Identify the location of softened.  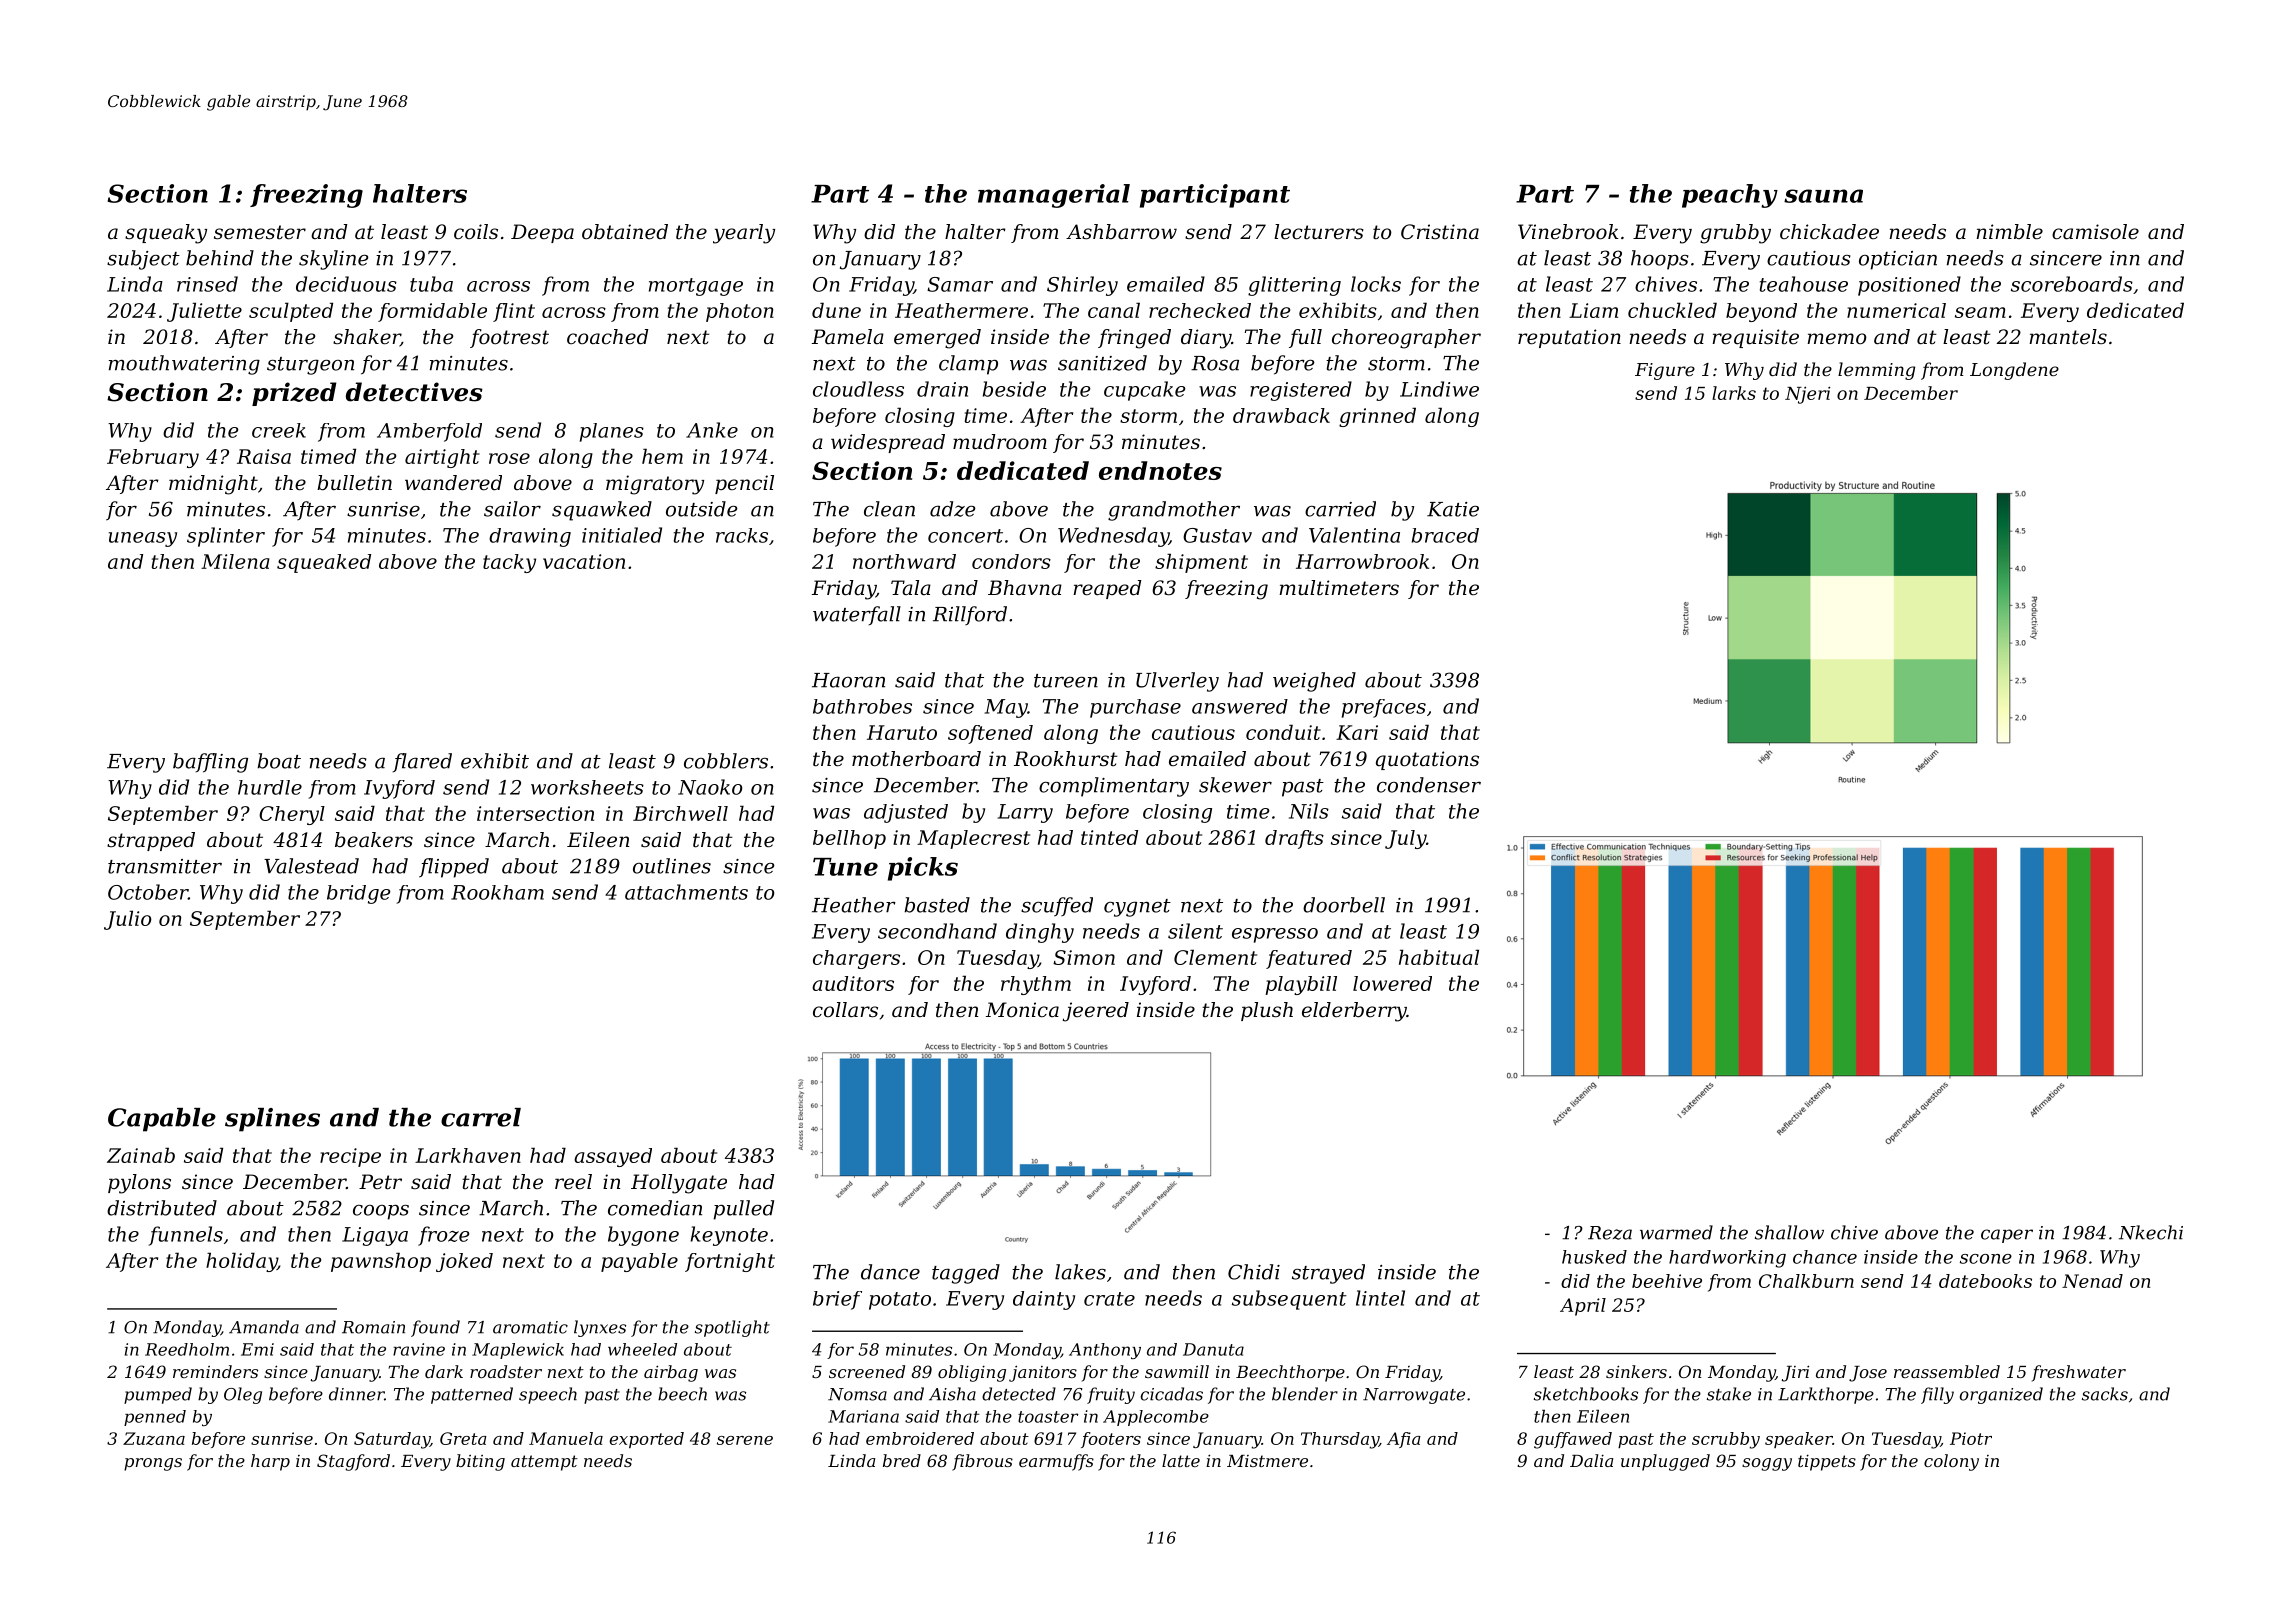
(990, 734).
